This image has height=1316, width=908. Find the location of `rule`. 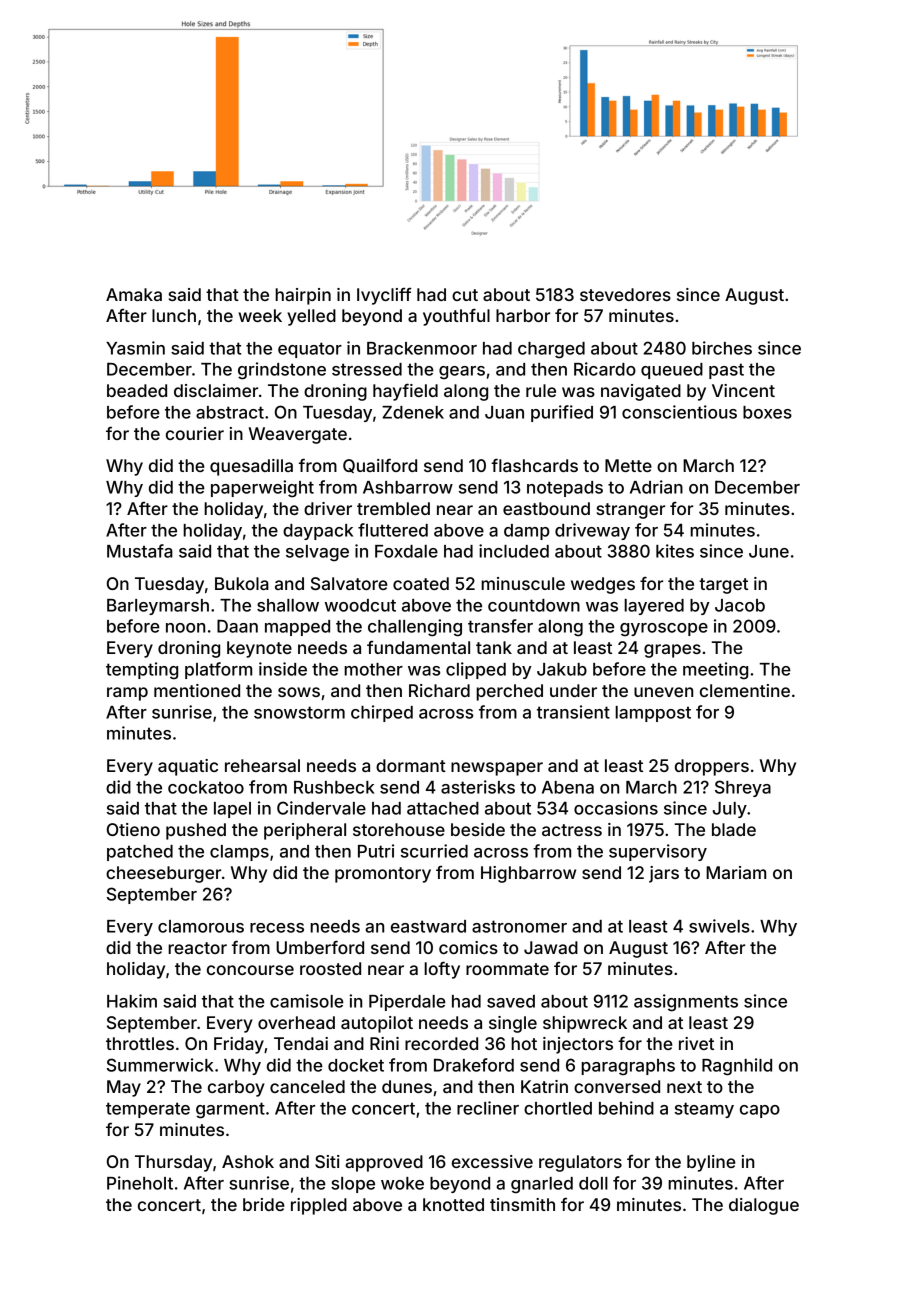

rule is located at coordinates (541, 390).
